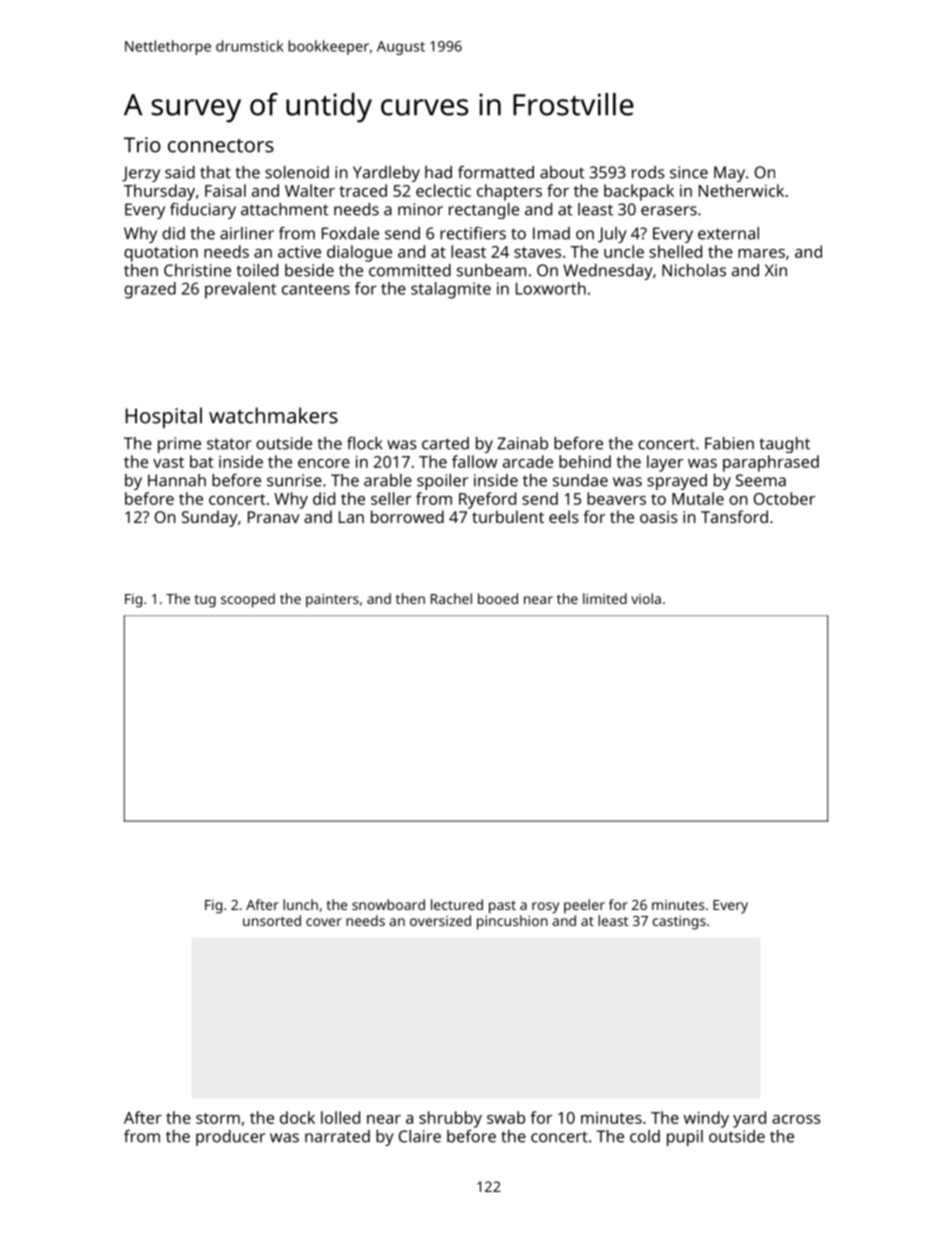 The width and height of the screenshot is (952, 1233). What do you see at coordinates (337, 1136) in the screenshot?
I see `narrated` at bounding box center [337, 1136].
